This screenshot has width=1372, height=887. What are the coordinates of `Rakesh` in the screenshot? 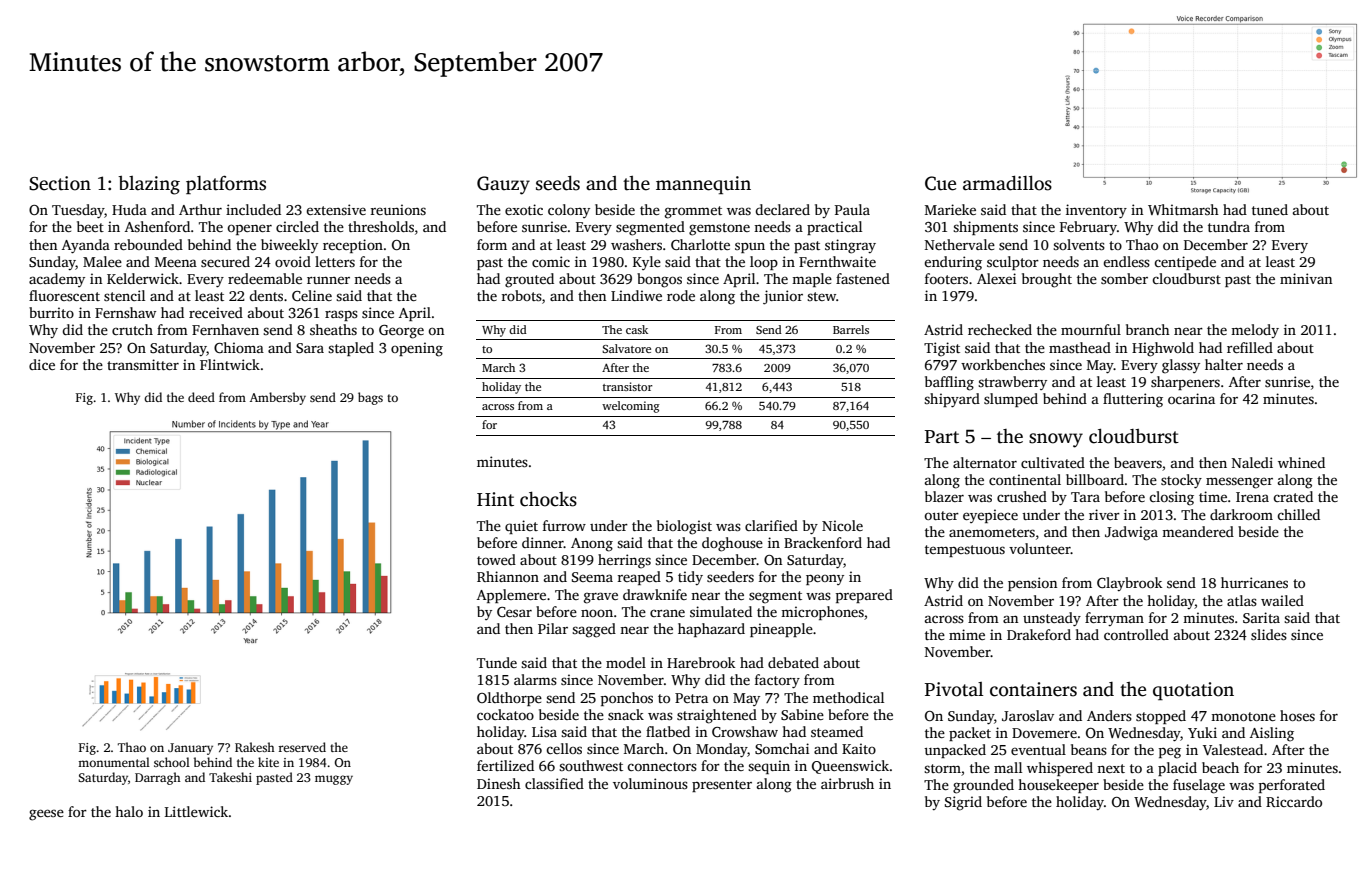 It's located at (255, 747).
